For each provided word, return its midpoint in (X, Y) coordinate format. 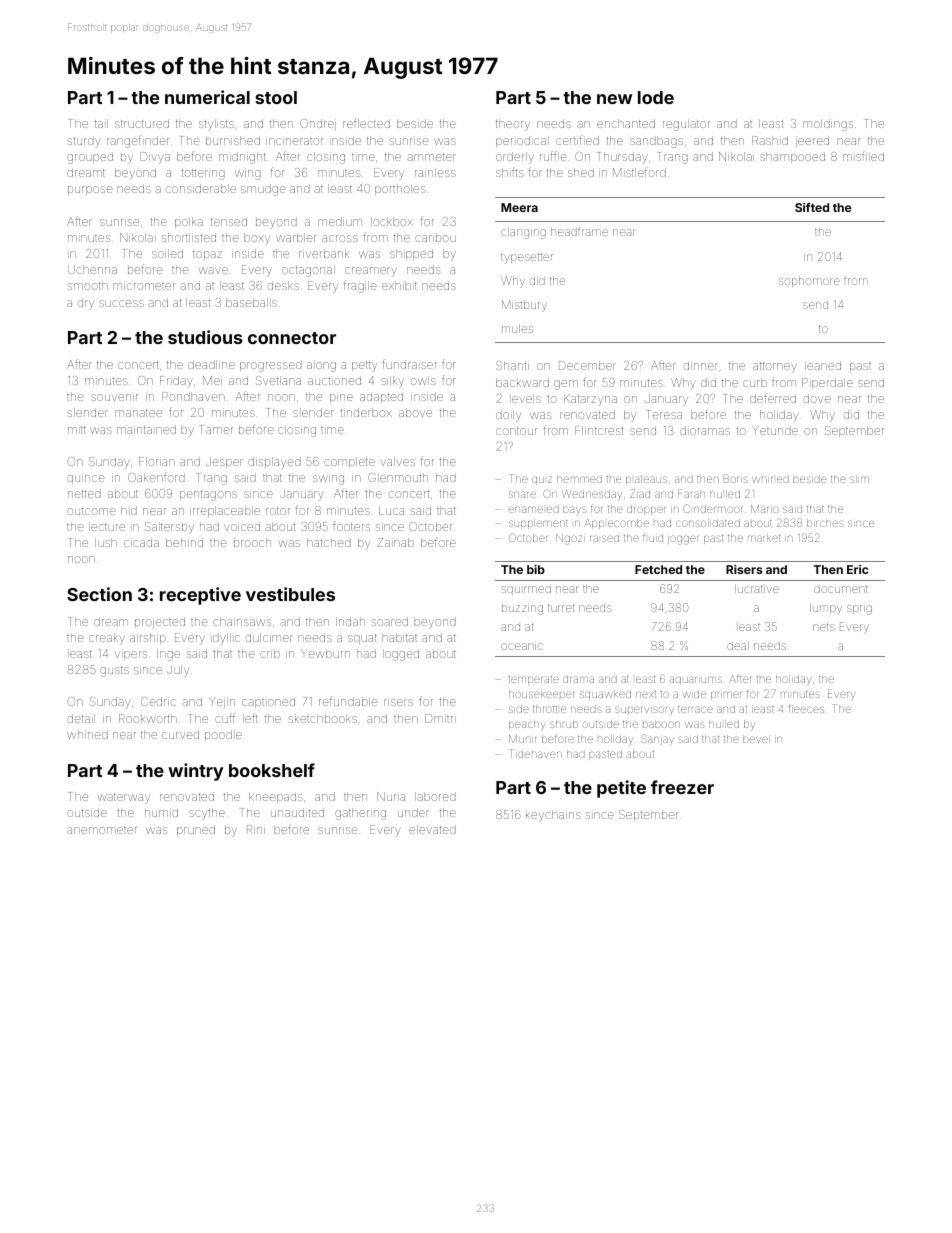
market (764, 538)
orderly (515, 158)
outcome (91, 511)
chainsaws (242, 621)
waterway (124, 798)
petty (364, 366)
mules (517, 329)
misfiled (863, 156)
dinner (701, 365)
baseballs (251, 302)
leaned (823, 365)
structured (142, 123)
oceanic (521, 646)
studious (205, 337)
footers (351, 526)
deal (738, 646)
